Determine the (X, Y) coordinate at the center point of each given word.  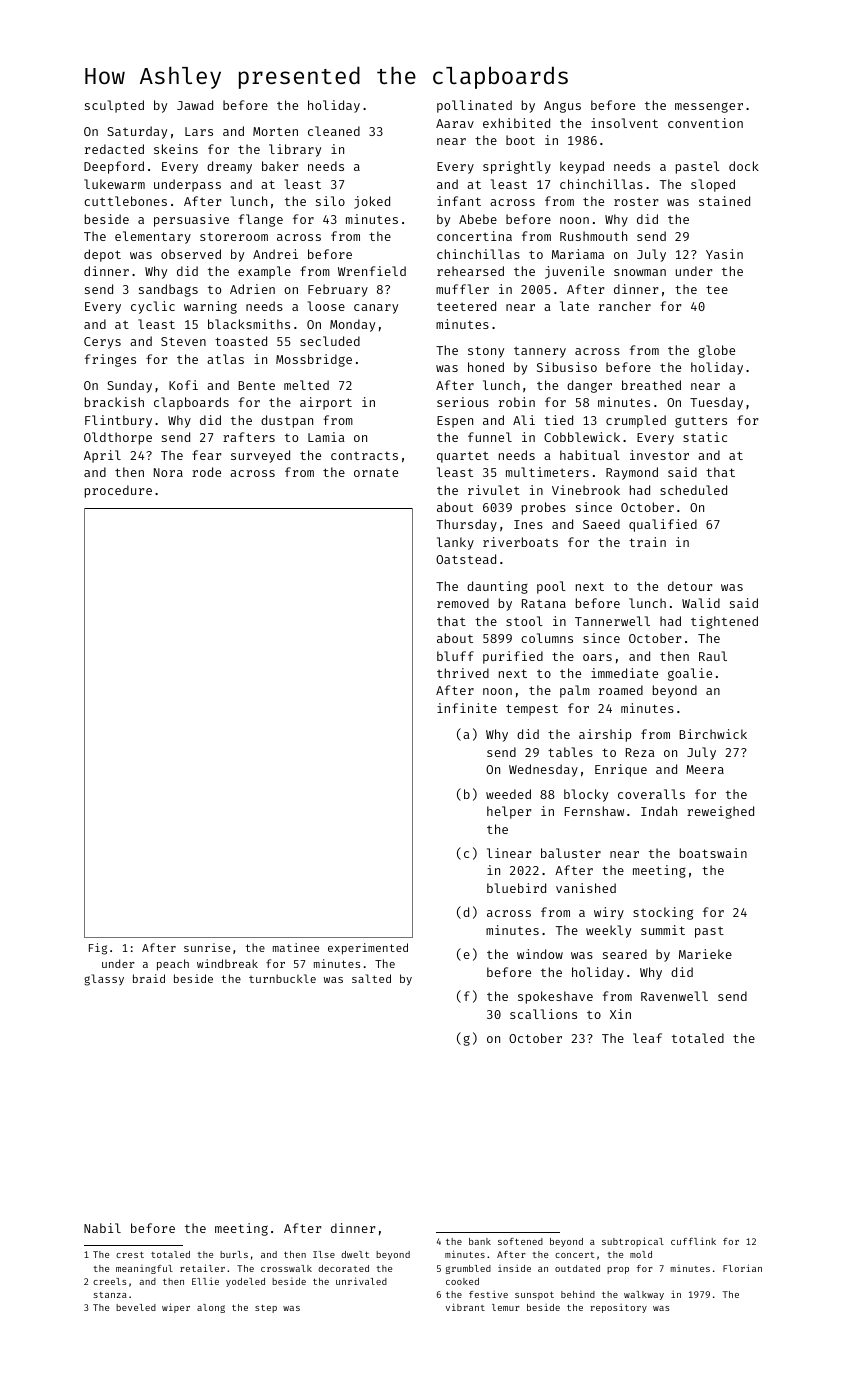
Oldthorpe (118, 438)
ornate (376, 473)
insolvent (624, 123)
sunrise (207, 947)
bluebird (516, 888)
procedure (118, 491)
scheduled (693, 490)
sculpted (114, 106)
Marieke (705, 954)
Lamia (326, 437)
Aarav (455, 123)
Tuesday (716, 403)
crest (130, 1255)
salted (371, 978)
